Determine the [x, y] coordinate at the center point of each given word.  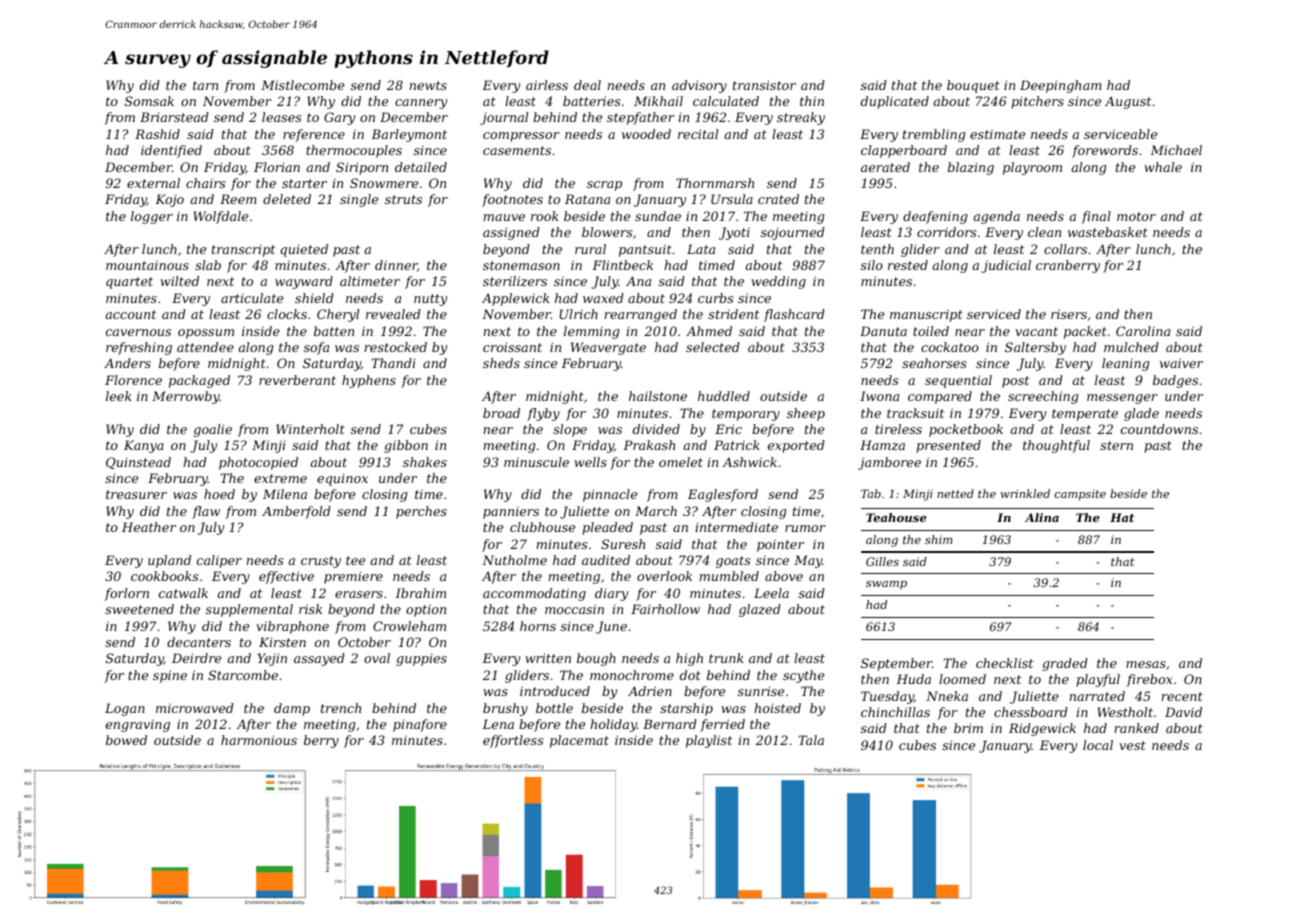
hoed [219, 494]
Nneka [947, 696]
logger [152, 217]
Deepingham [1061, 86]
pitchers [1037, 102]
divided [656, 429]
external [153, 183]
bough [596, 659]
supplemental [249, 610]
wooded [646, 134]
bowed [126, 740]
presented [948, 446]
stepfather [641, 118]
